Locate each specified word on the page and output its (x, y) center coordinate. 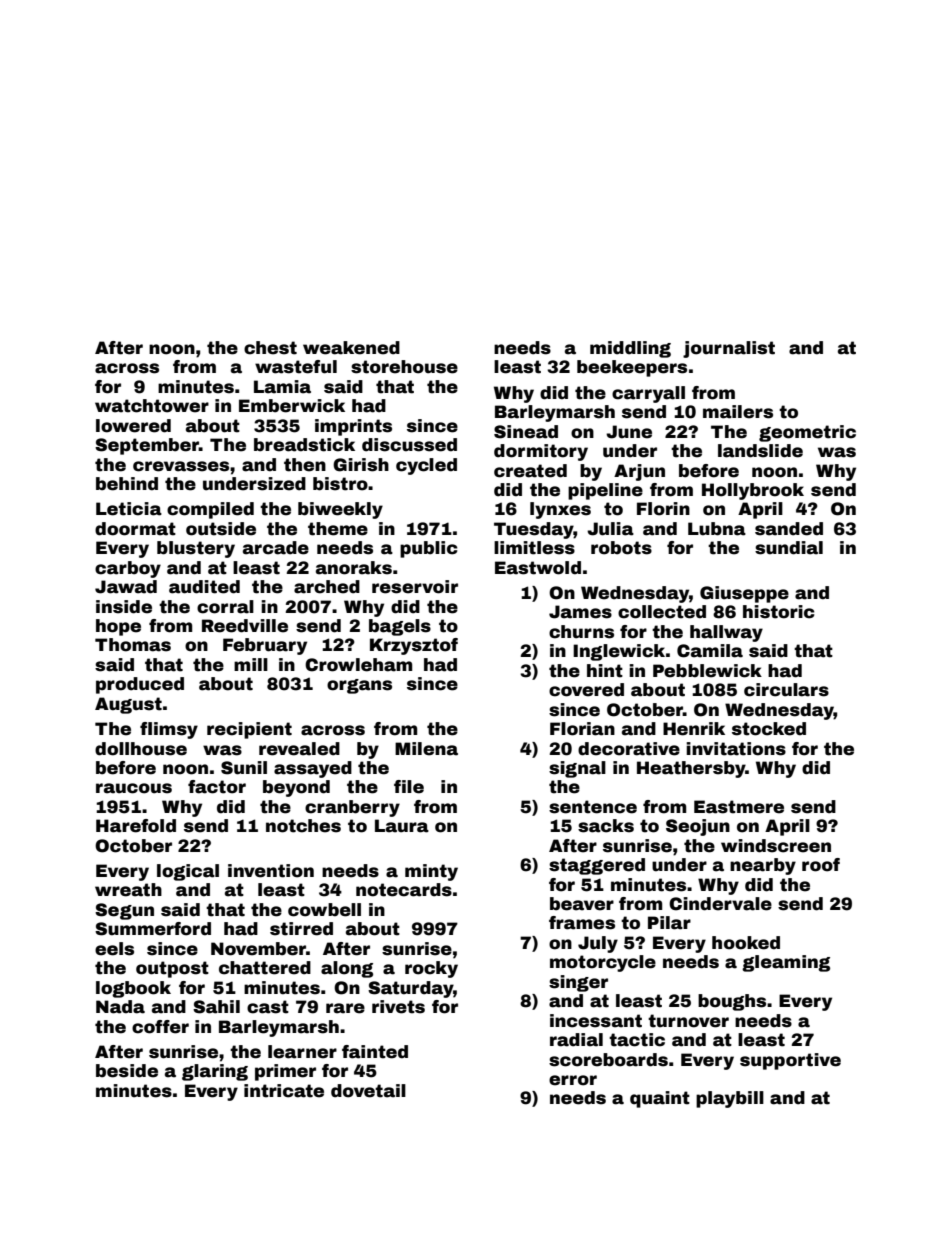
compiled (210, 510)
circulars (786, 690)
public (429, 549)
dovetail (368, 1091)
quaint (660, 1099)
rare (345, 1008)
